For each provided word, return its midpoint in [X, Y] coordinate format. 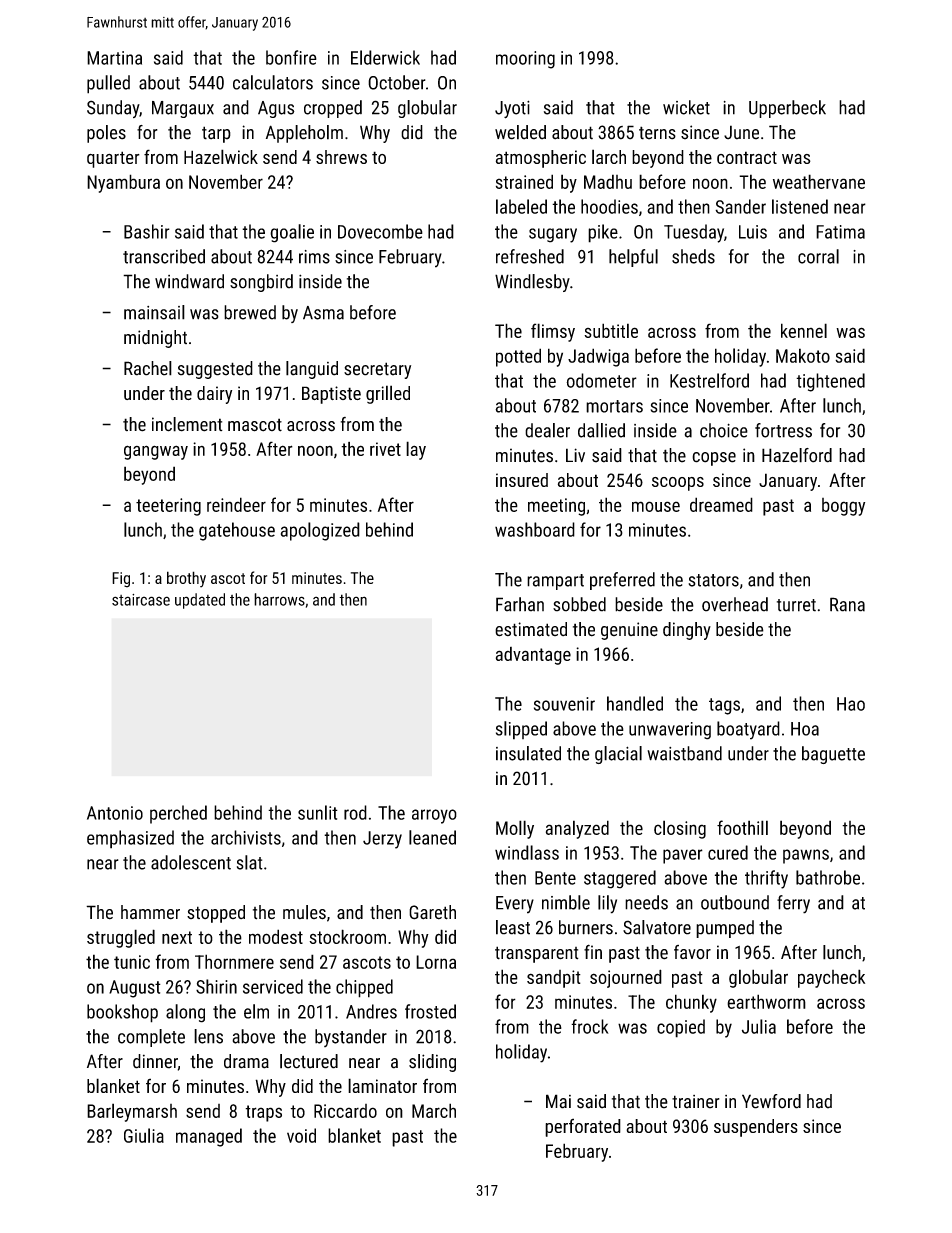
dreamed [721, 504]
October [397, 82]
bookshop [122, 1013]
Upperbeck [787, 109]
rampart [555, 582]
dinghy [687, 631]
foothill [742, 827]
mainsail [154, 312]
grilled [388, 394]
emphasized [130, 839]
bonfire [291, 57]
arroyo [434, 816]
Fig [121, 580]
